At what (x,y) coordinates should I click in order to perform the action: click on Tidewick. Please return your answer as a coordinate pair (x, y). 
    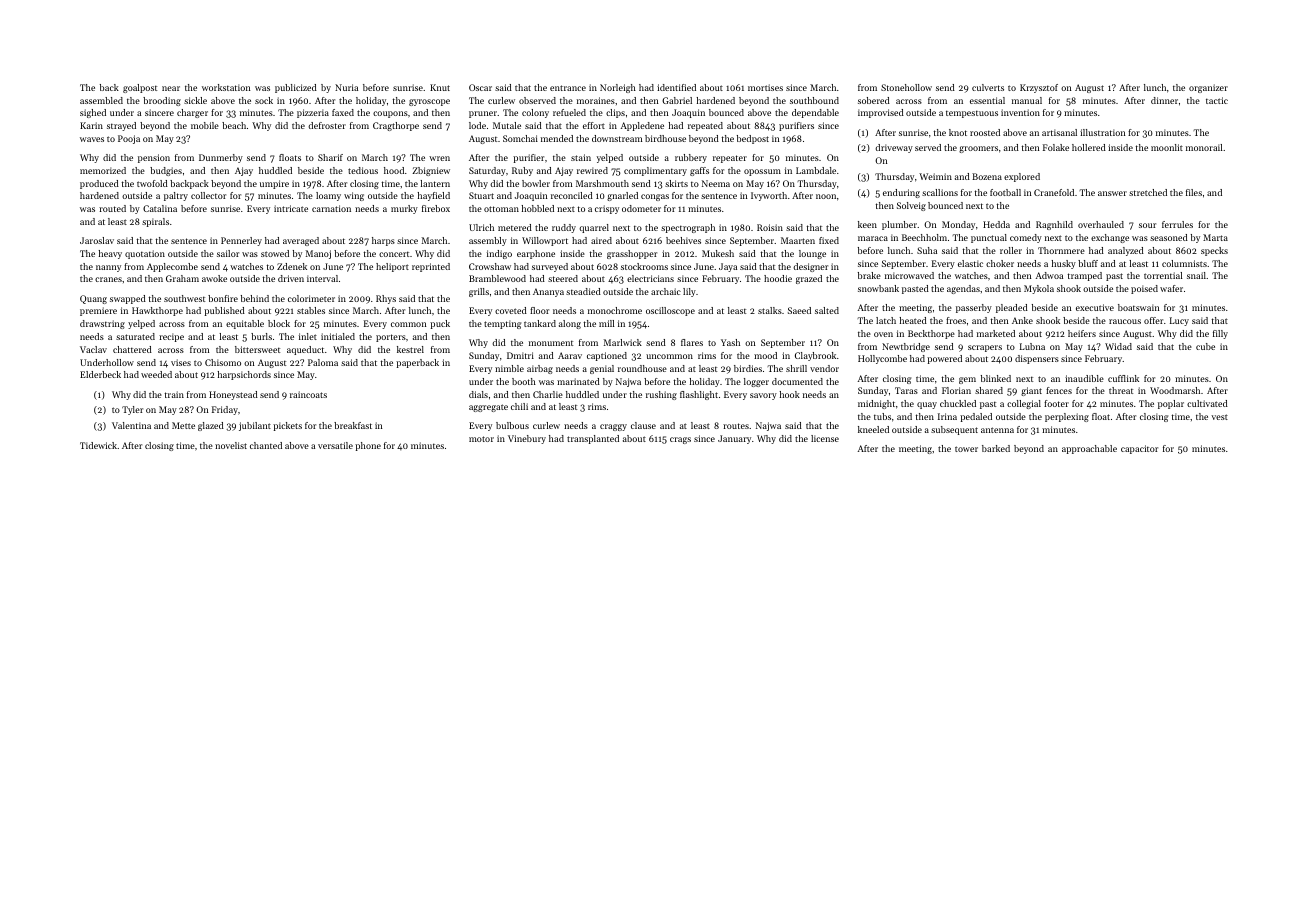
    Looking at the image, I should click on (98, 445).
